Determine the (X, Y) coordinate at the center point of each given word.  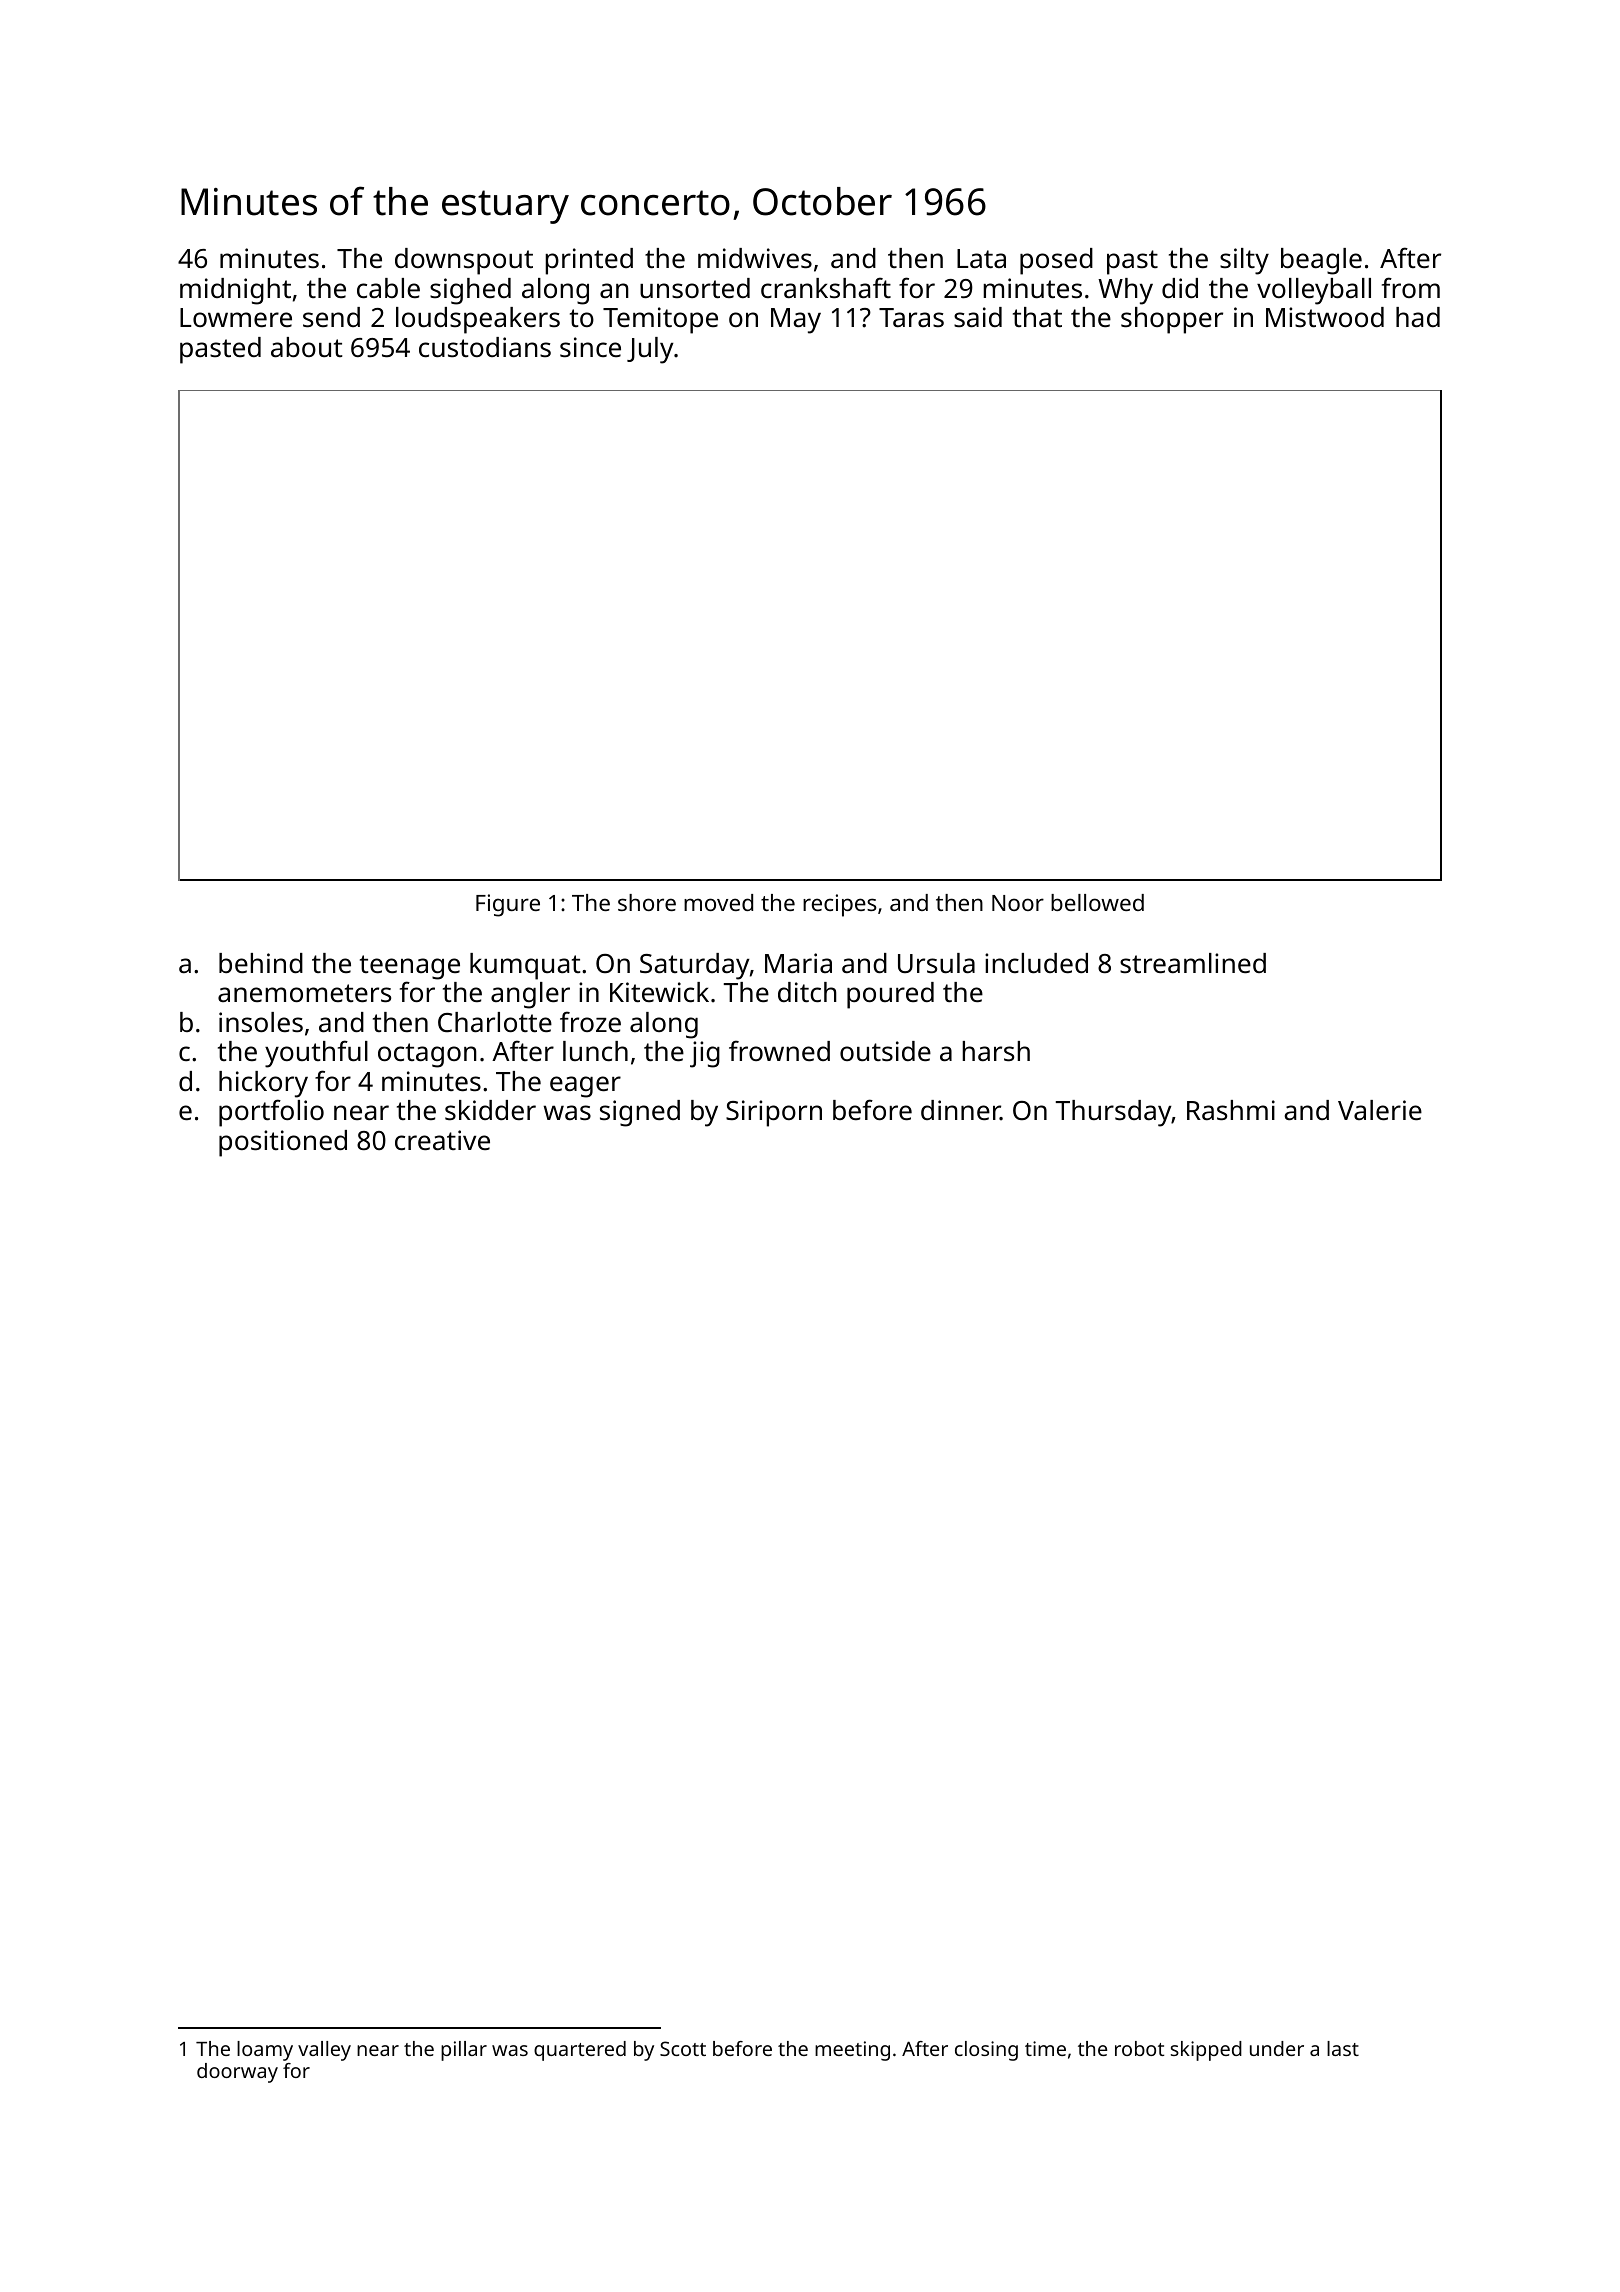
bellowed (1097, 902)
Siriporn (774, 1113)
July (650, 350)
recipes (840, 905)
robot (1139, 2048)
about (306, 347)
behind (261, 963)
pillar (464, 2051)
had (1418, 317)
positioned (283, 1143)
